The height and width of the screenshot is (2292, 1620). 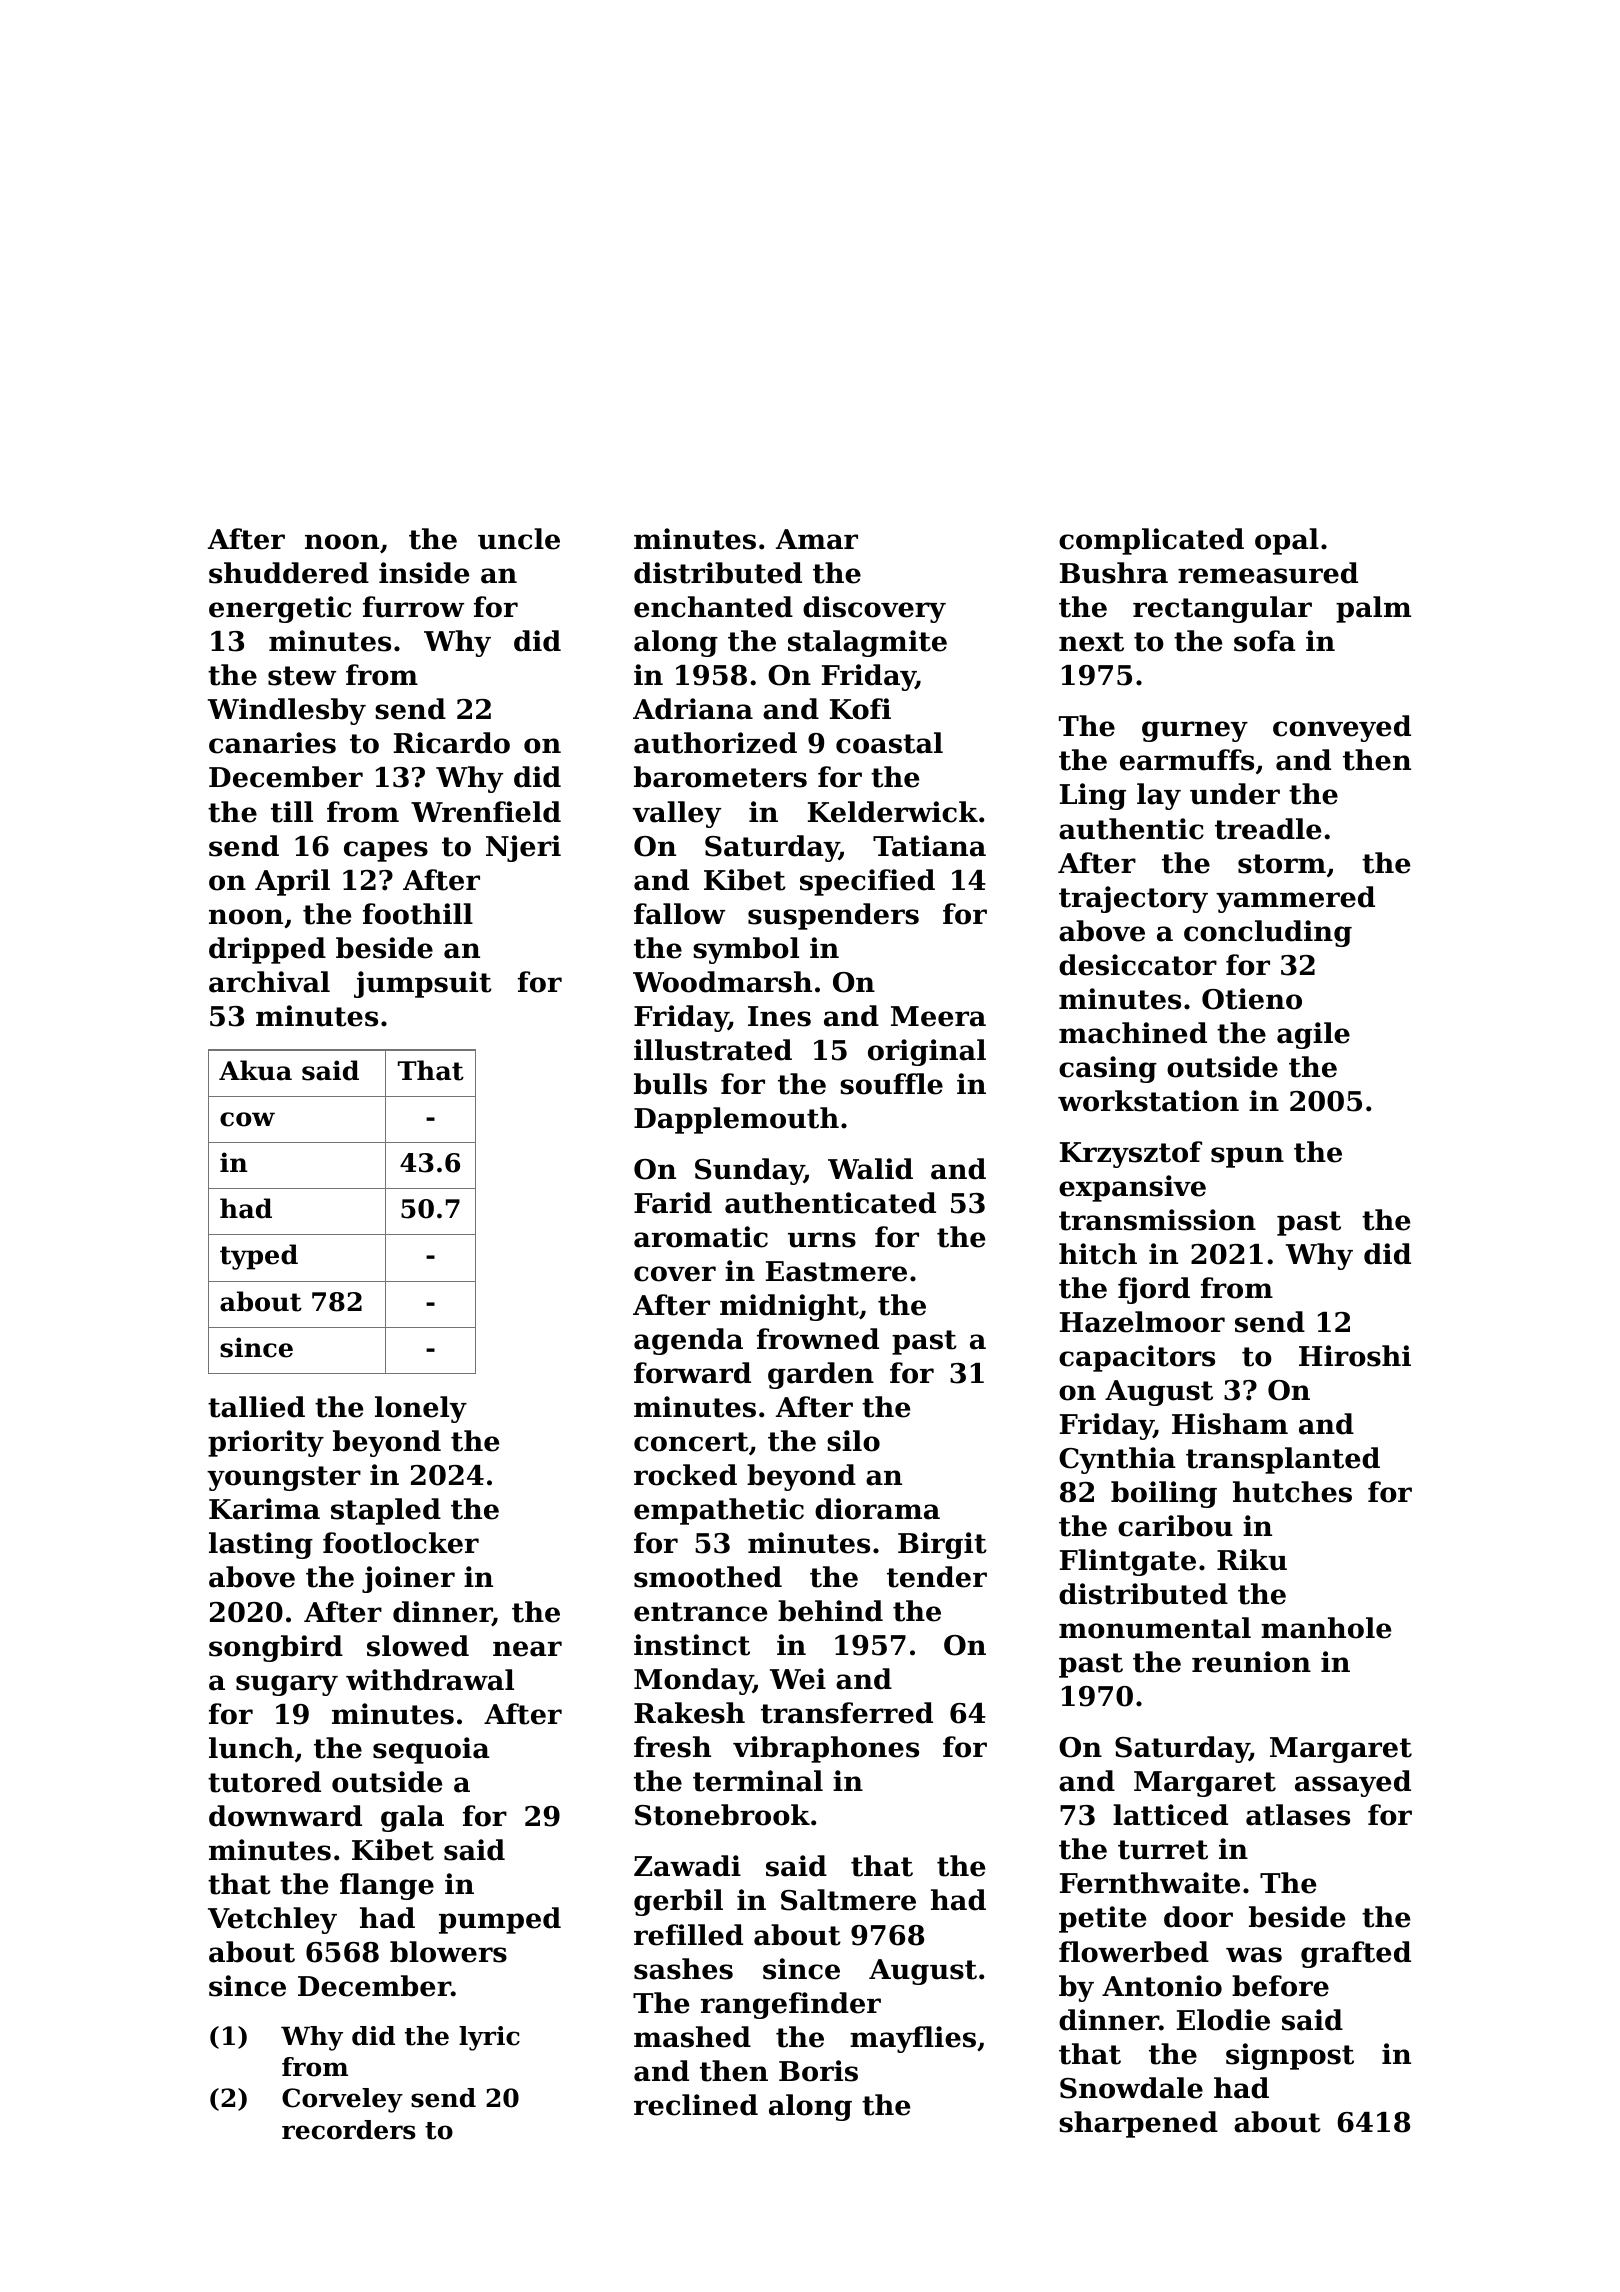 I want to click on canaries, so click(x=272, y=743).
